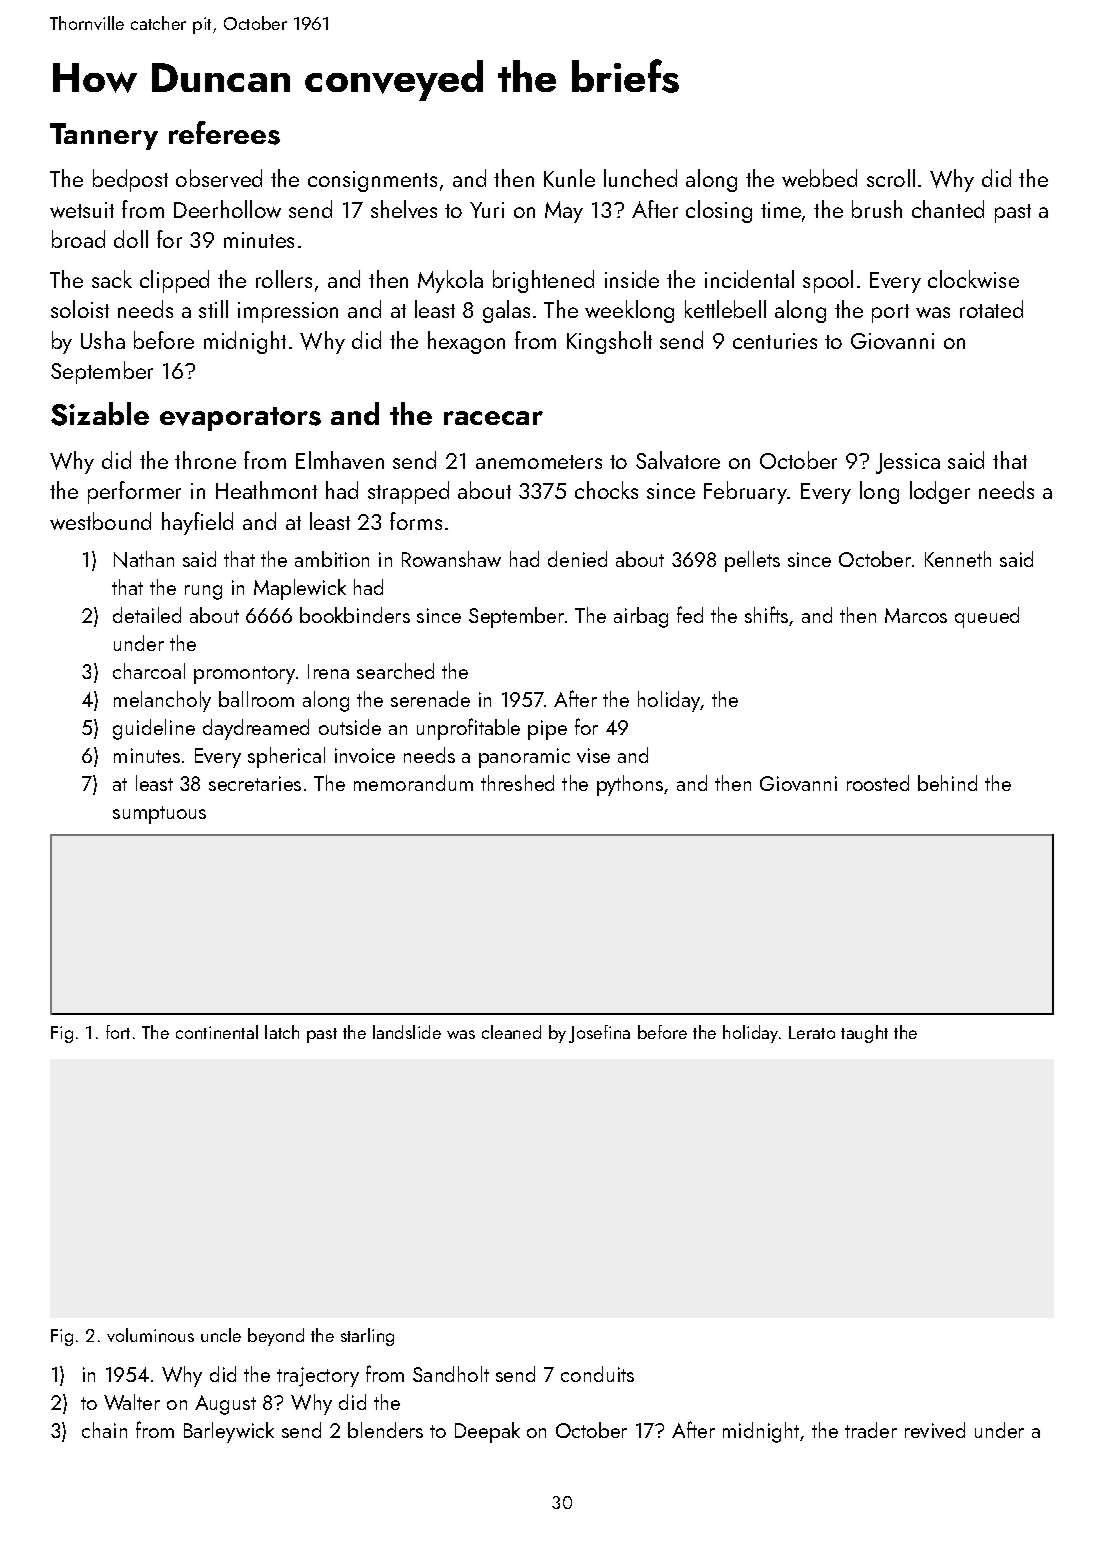  What do you see at coordinates (224, 133) in the page?
I see `referees` at bounding box center [224, 133].
